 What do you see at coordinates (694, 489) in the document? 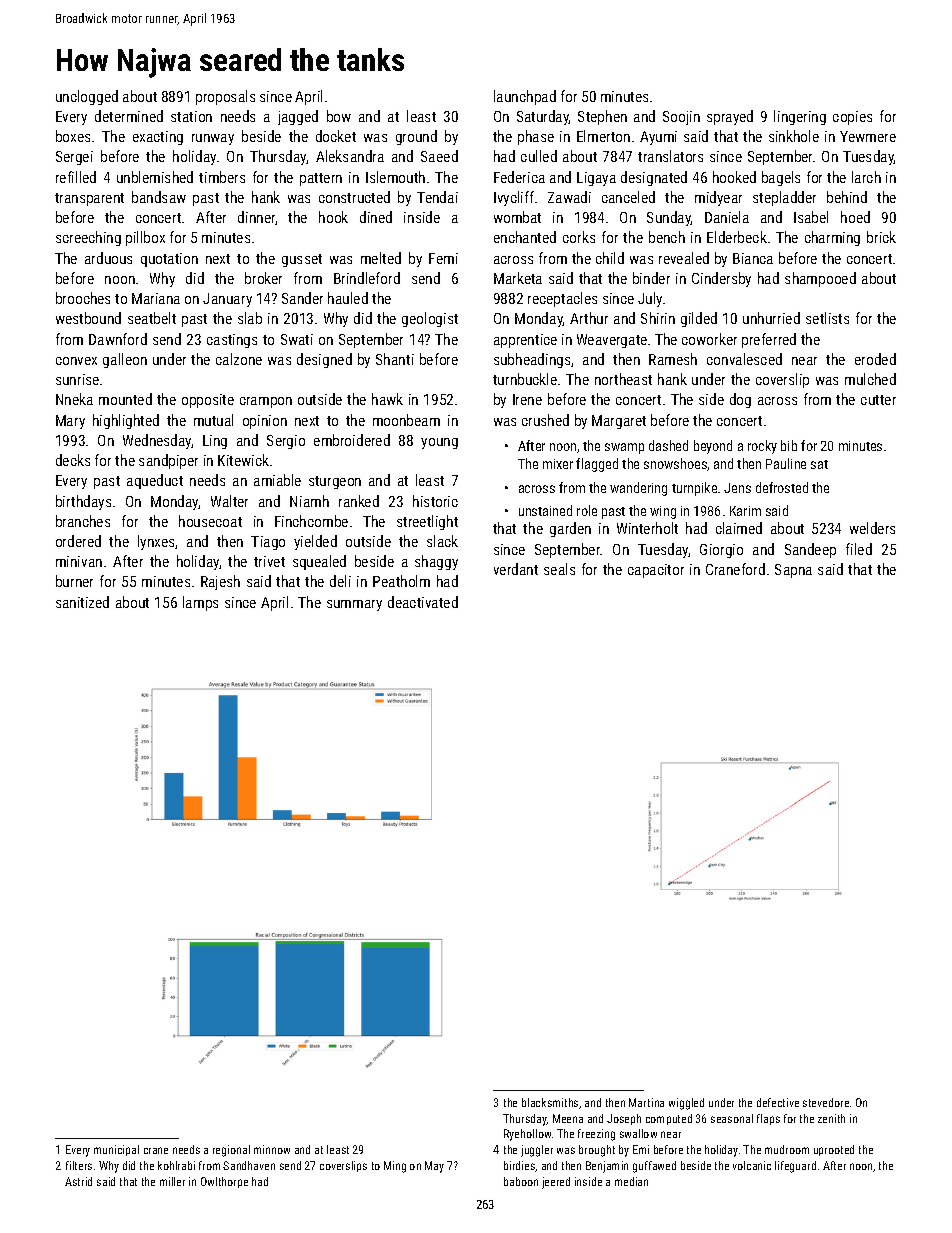
I see `turnpike` at bounding box center [694, 489].
